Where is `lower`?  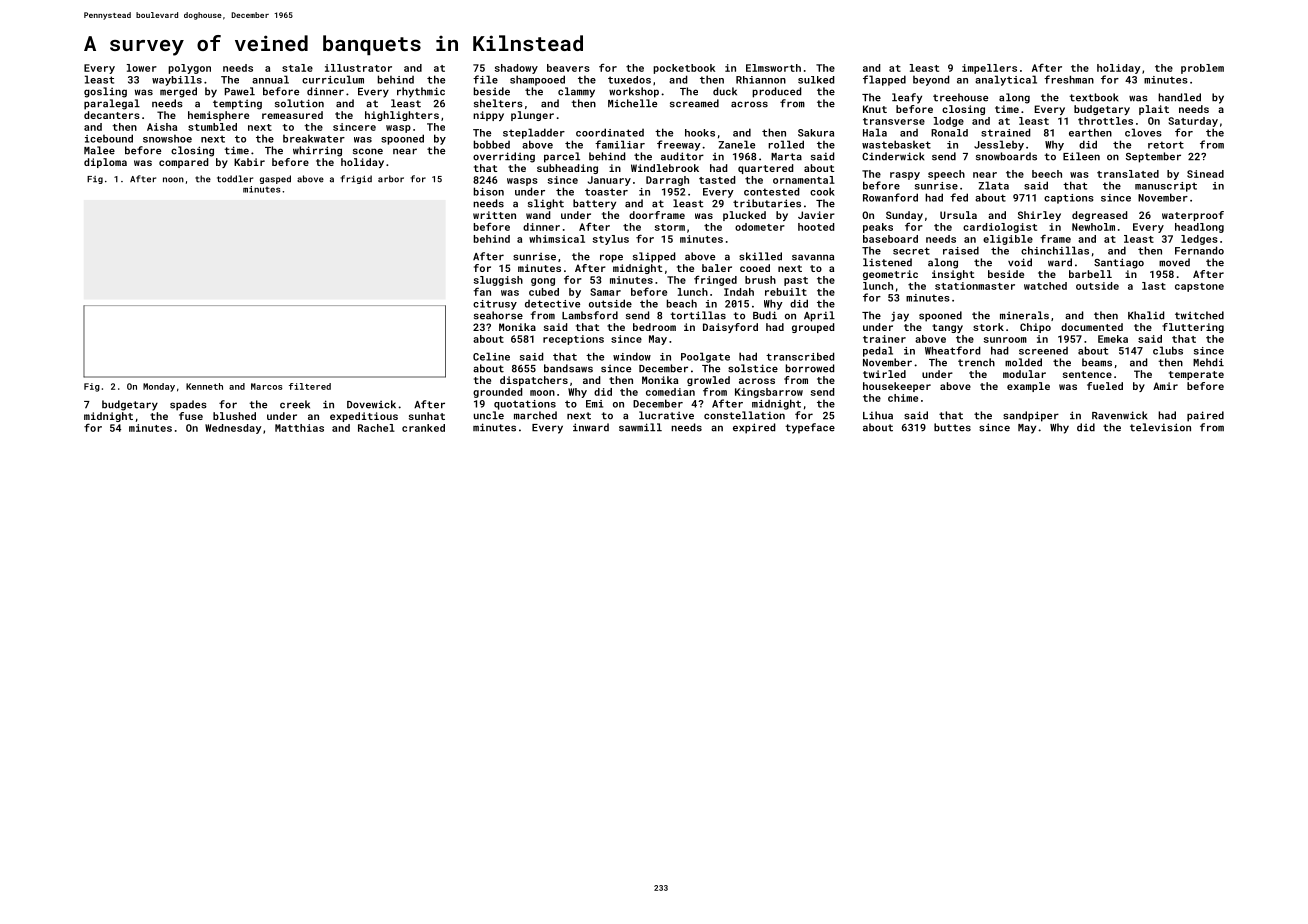 lower is located at coordinates (142, 68).
